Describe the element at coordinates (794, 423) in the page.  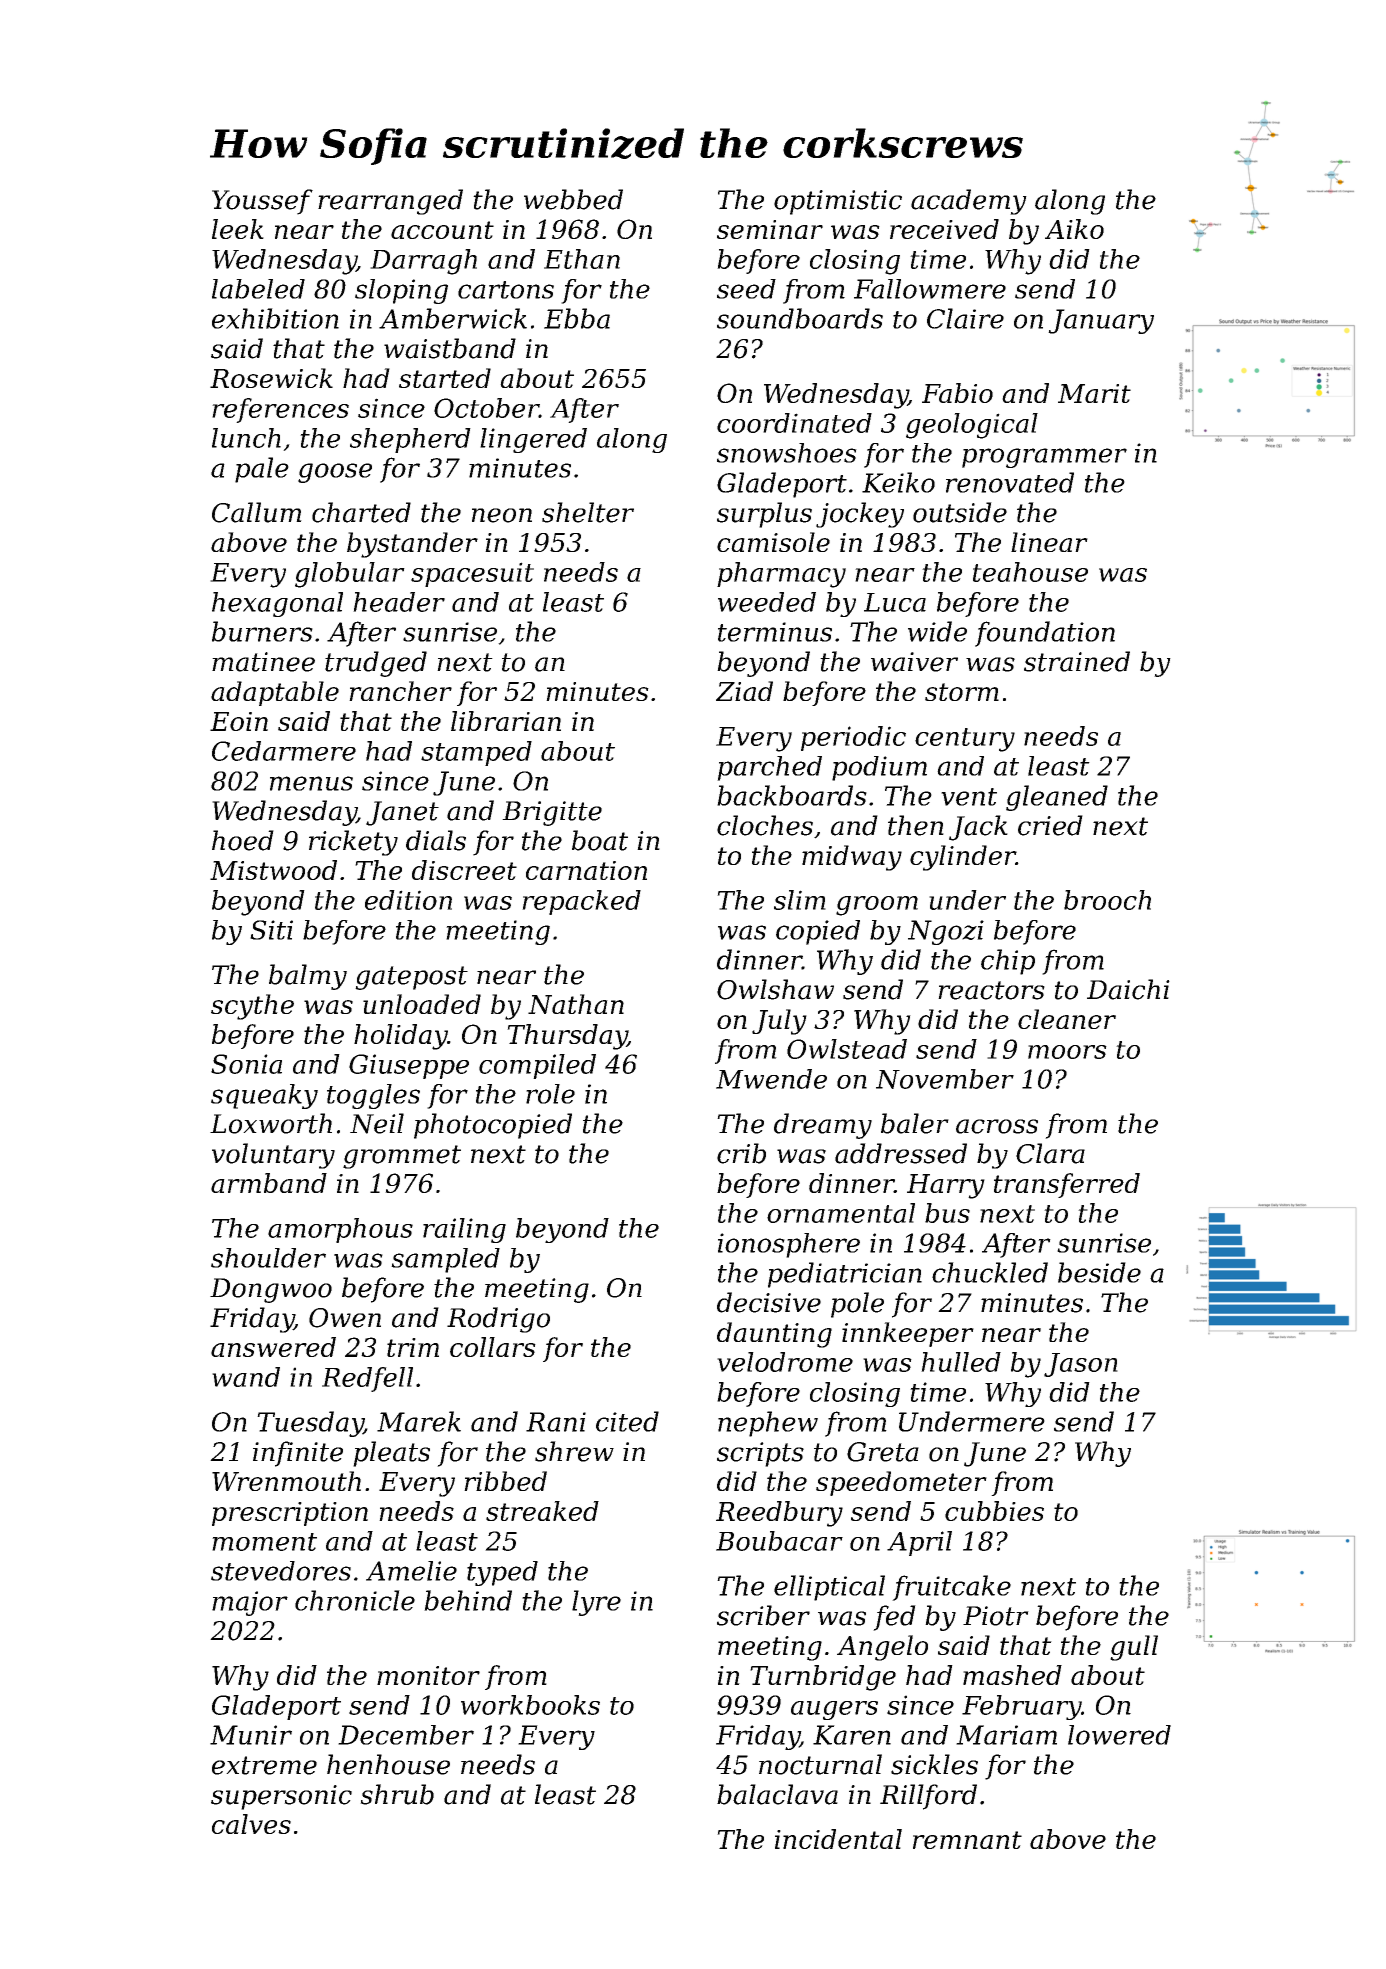
I see `coordinated` at that location.
